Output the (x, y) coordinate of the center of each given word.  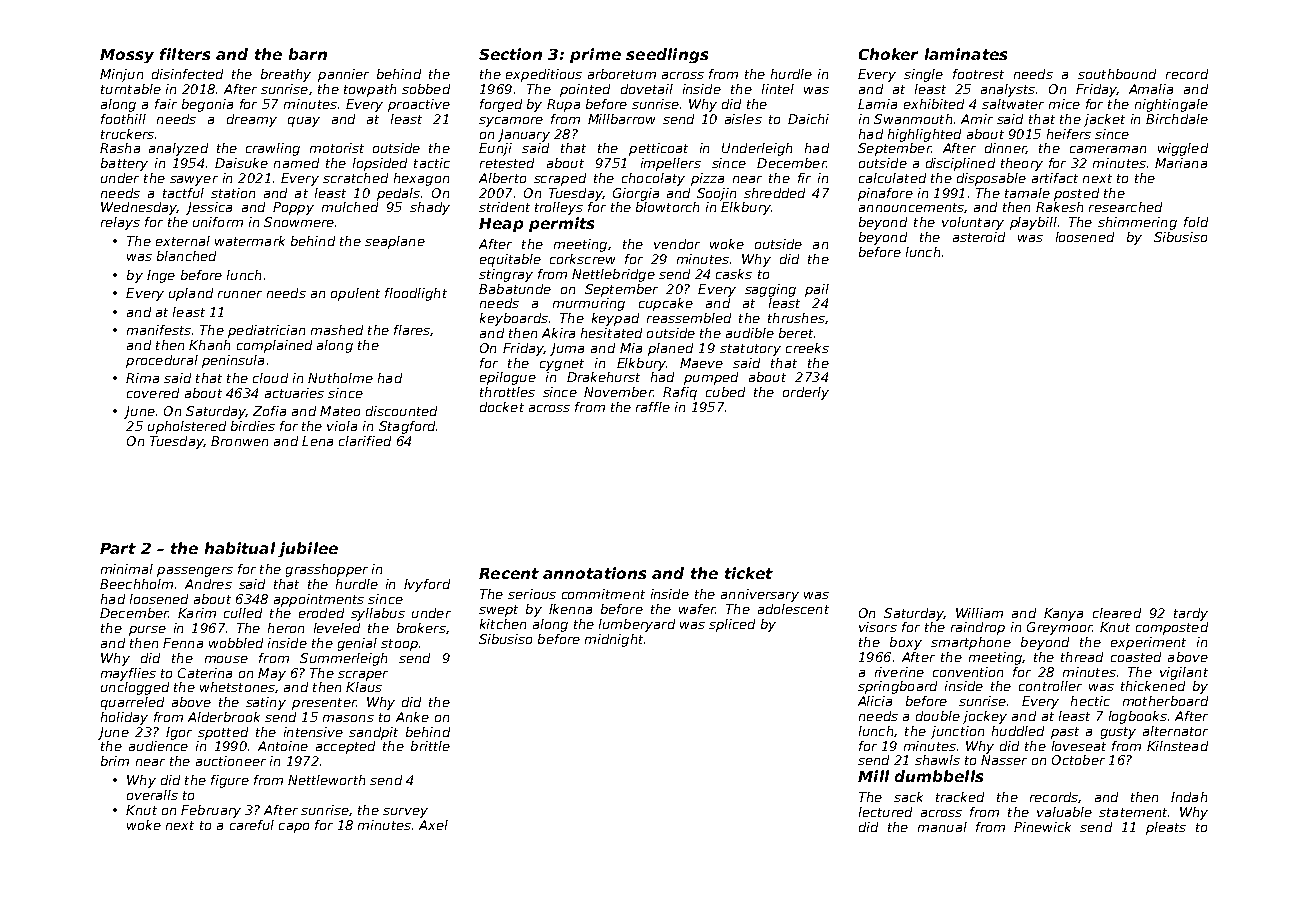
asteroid (979, 237)
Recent (509, 573)
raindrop (978, 628)
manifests (159, 330)
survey (405, 813)
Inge (161, 276)
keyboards (514, 319)
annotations (594, 573)
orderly (806, 393)
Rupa (563, 105)
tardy (1191, 614)
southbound (1117, 74)
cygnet (562, 365)
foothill (123, 119)
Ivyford (427, 585)
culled (243, 613)
